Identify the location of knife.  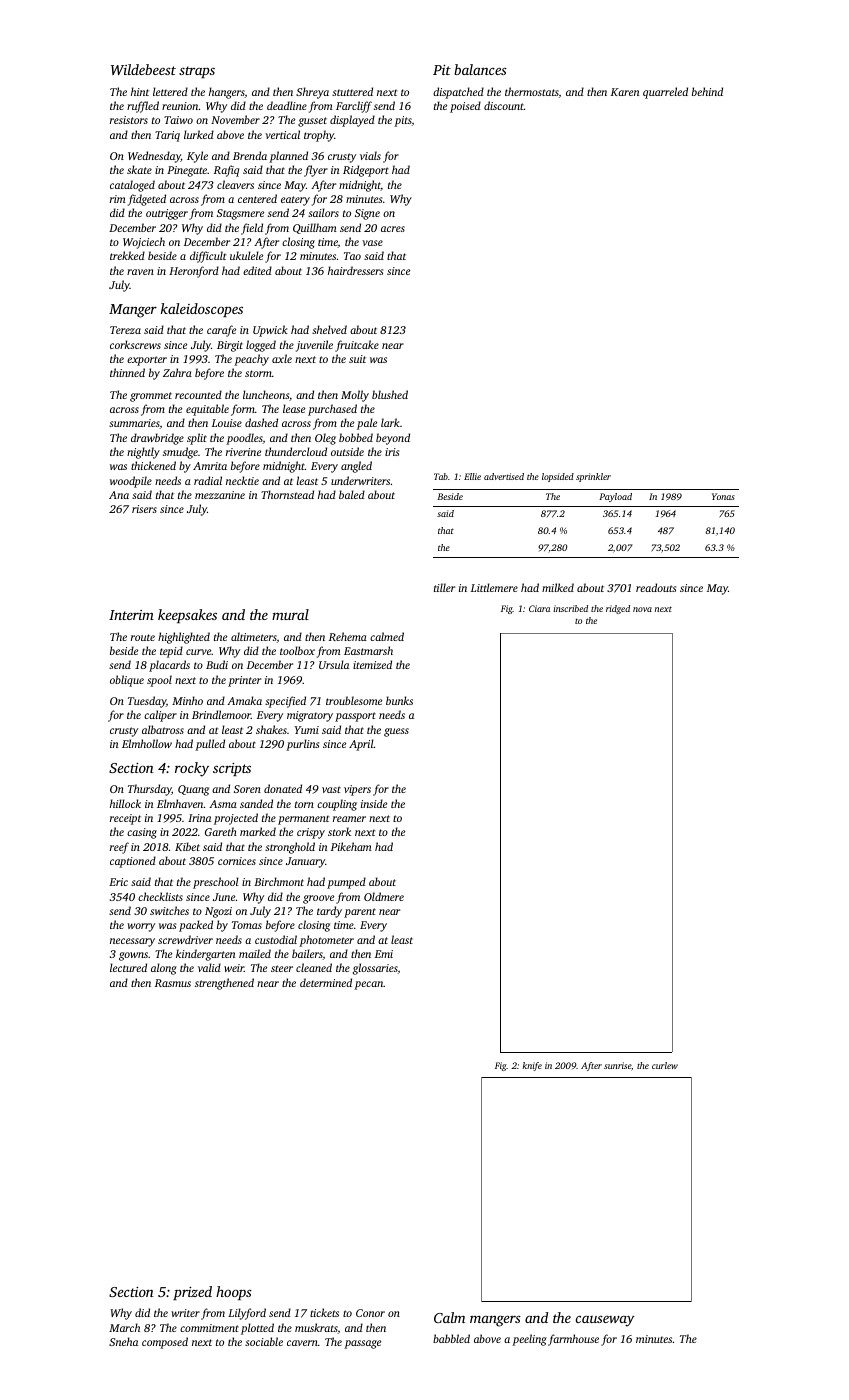
(532, 1066).
